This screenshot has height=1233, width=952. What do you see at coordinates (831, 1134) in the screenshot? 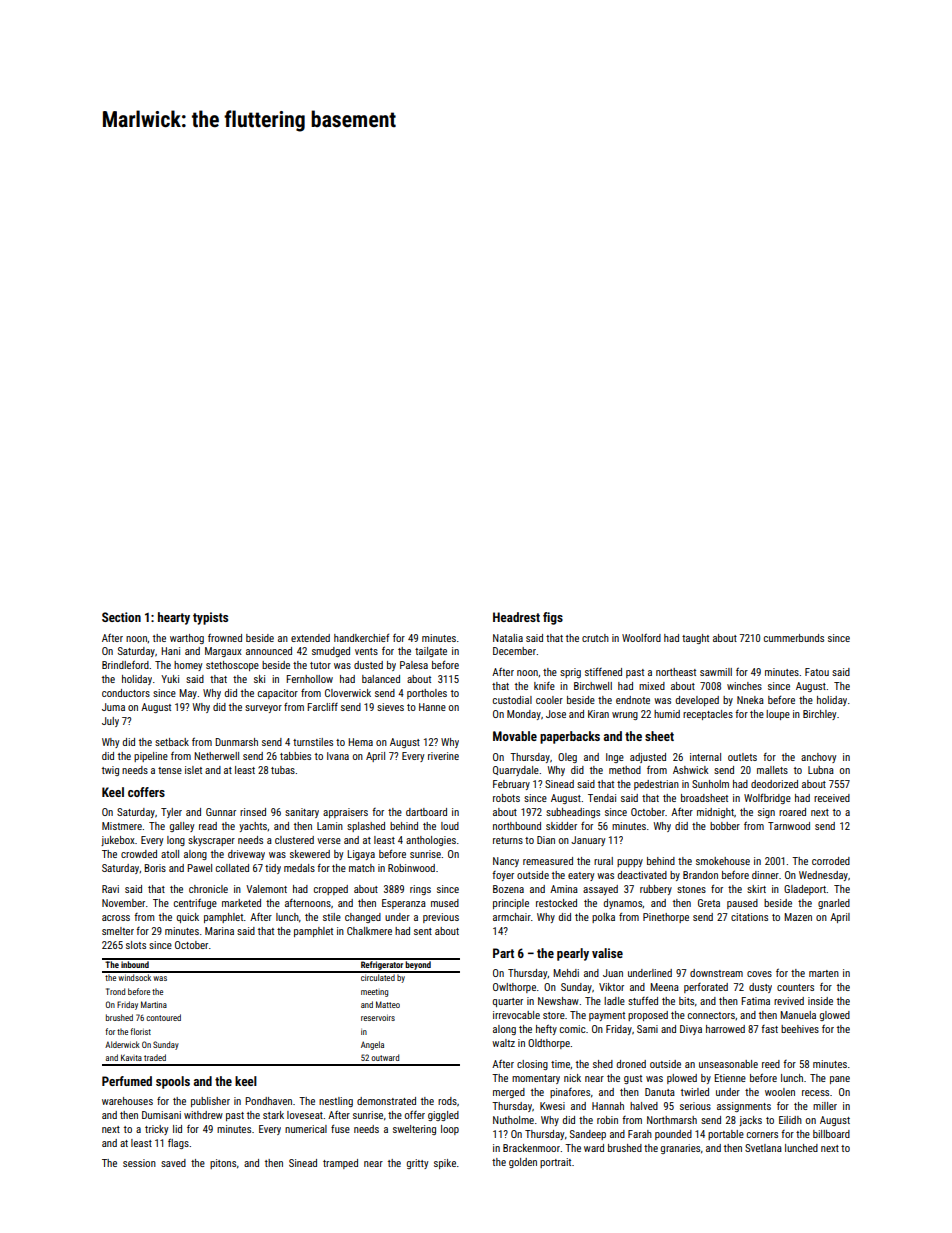
I see `billboard` at bounding box center [831, 1134].
